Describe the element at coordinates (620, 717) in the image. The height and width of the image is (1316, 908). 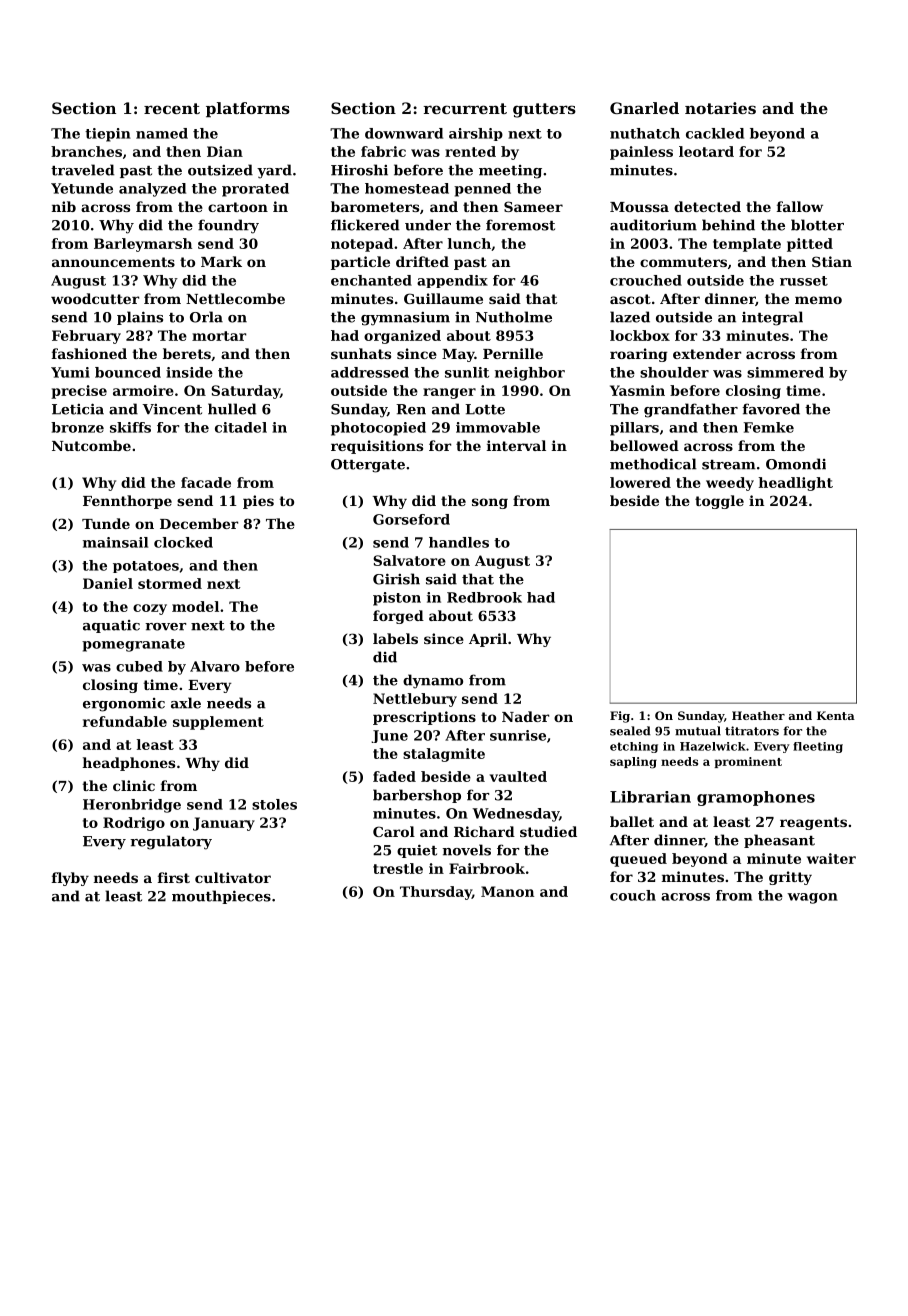
I see `Fig` at that location.
